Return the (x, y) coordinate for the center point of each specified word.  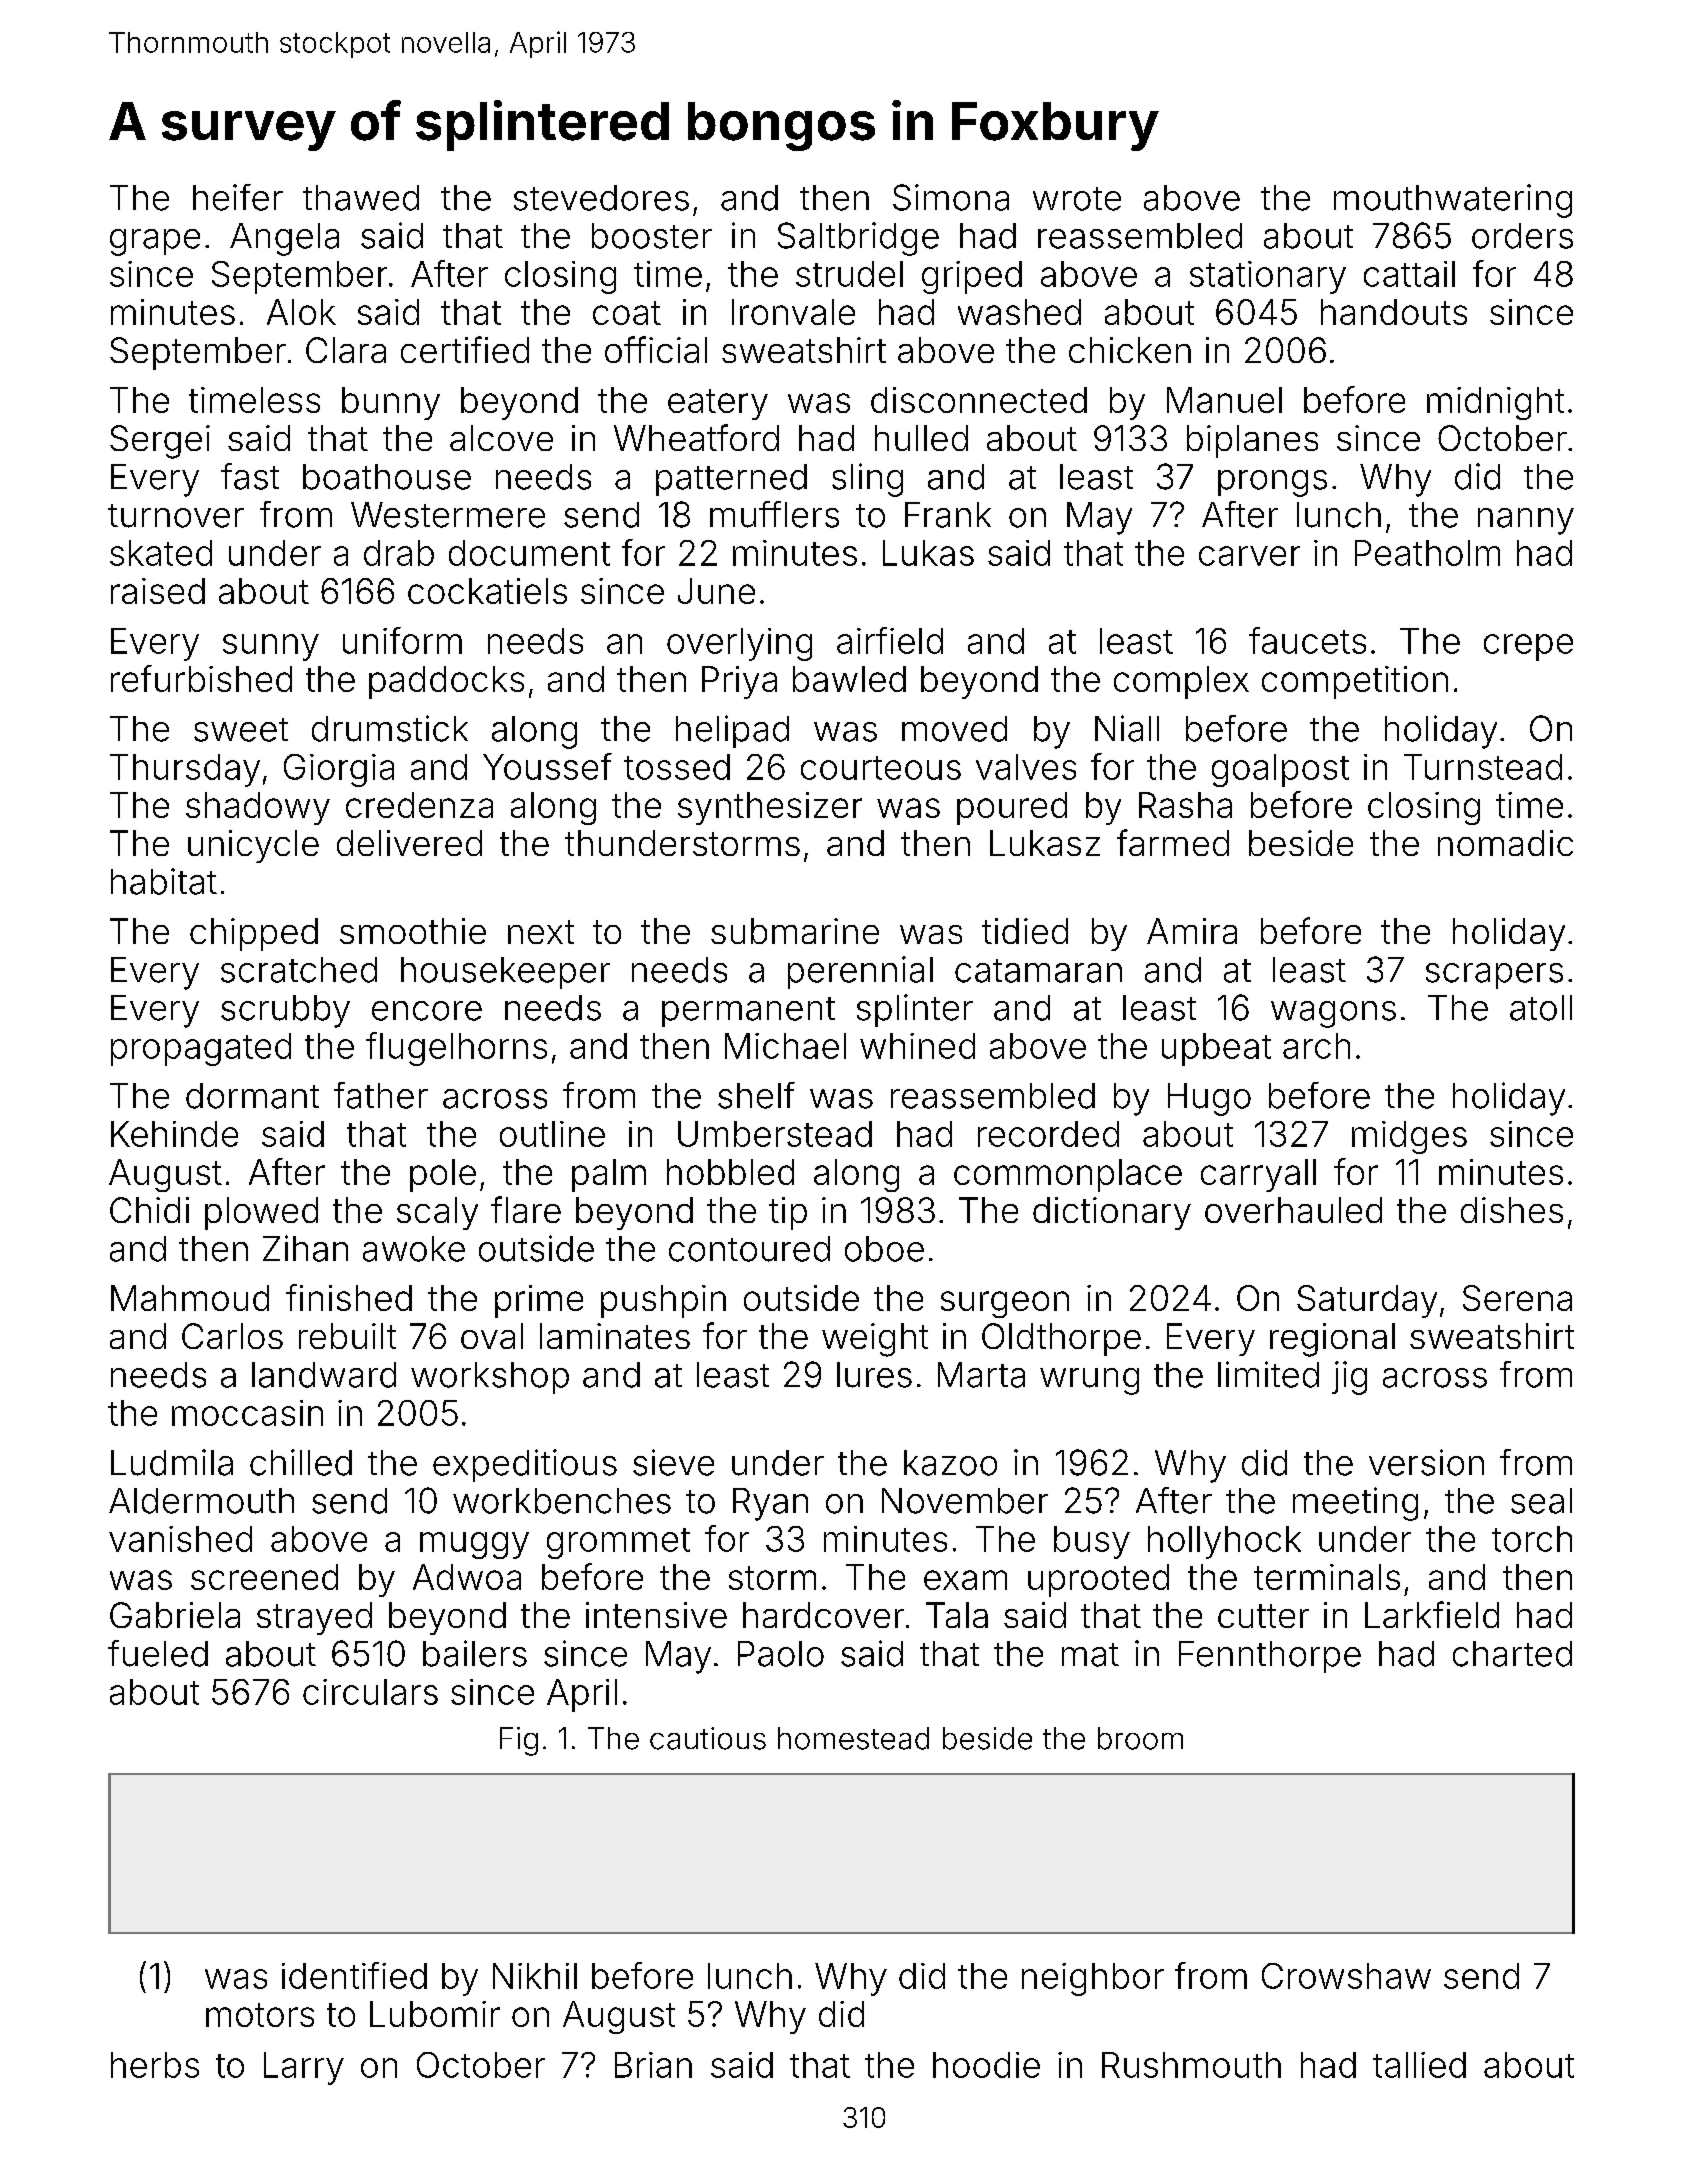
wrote (1077, 199)
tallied (1419, 2065)
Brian (653, 2065)
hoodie (986, 2065)
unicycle (253, 846)
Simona (951, 197)
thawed (361, 198)
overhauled (1293, 1210)
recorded (1048, 1134)
